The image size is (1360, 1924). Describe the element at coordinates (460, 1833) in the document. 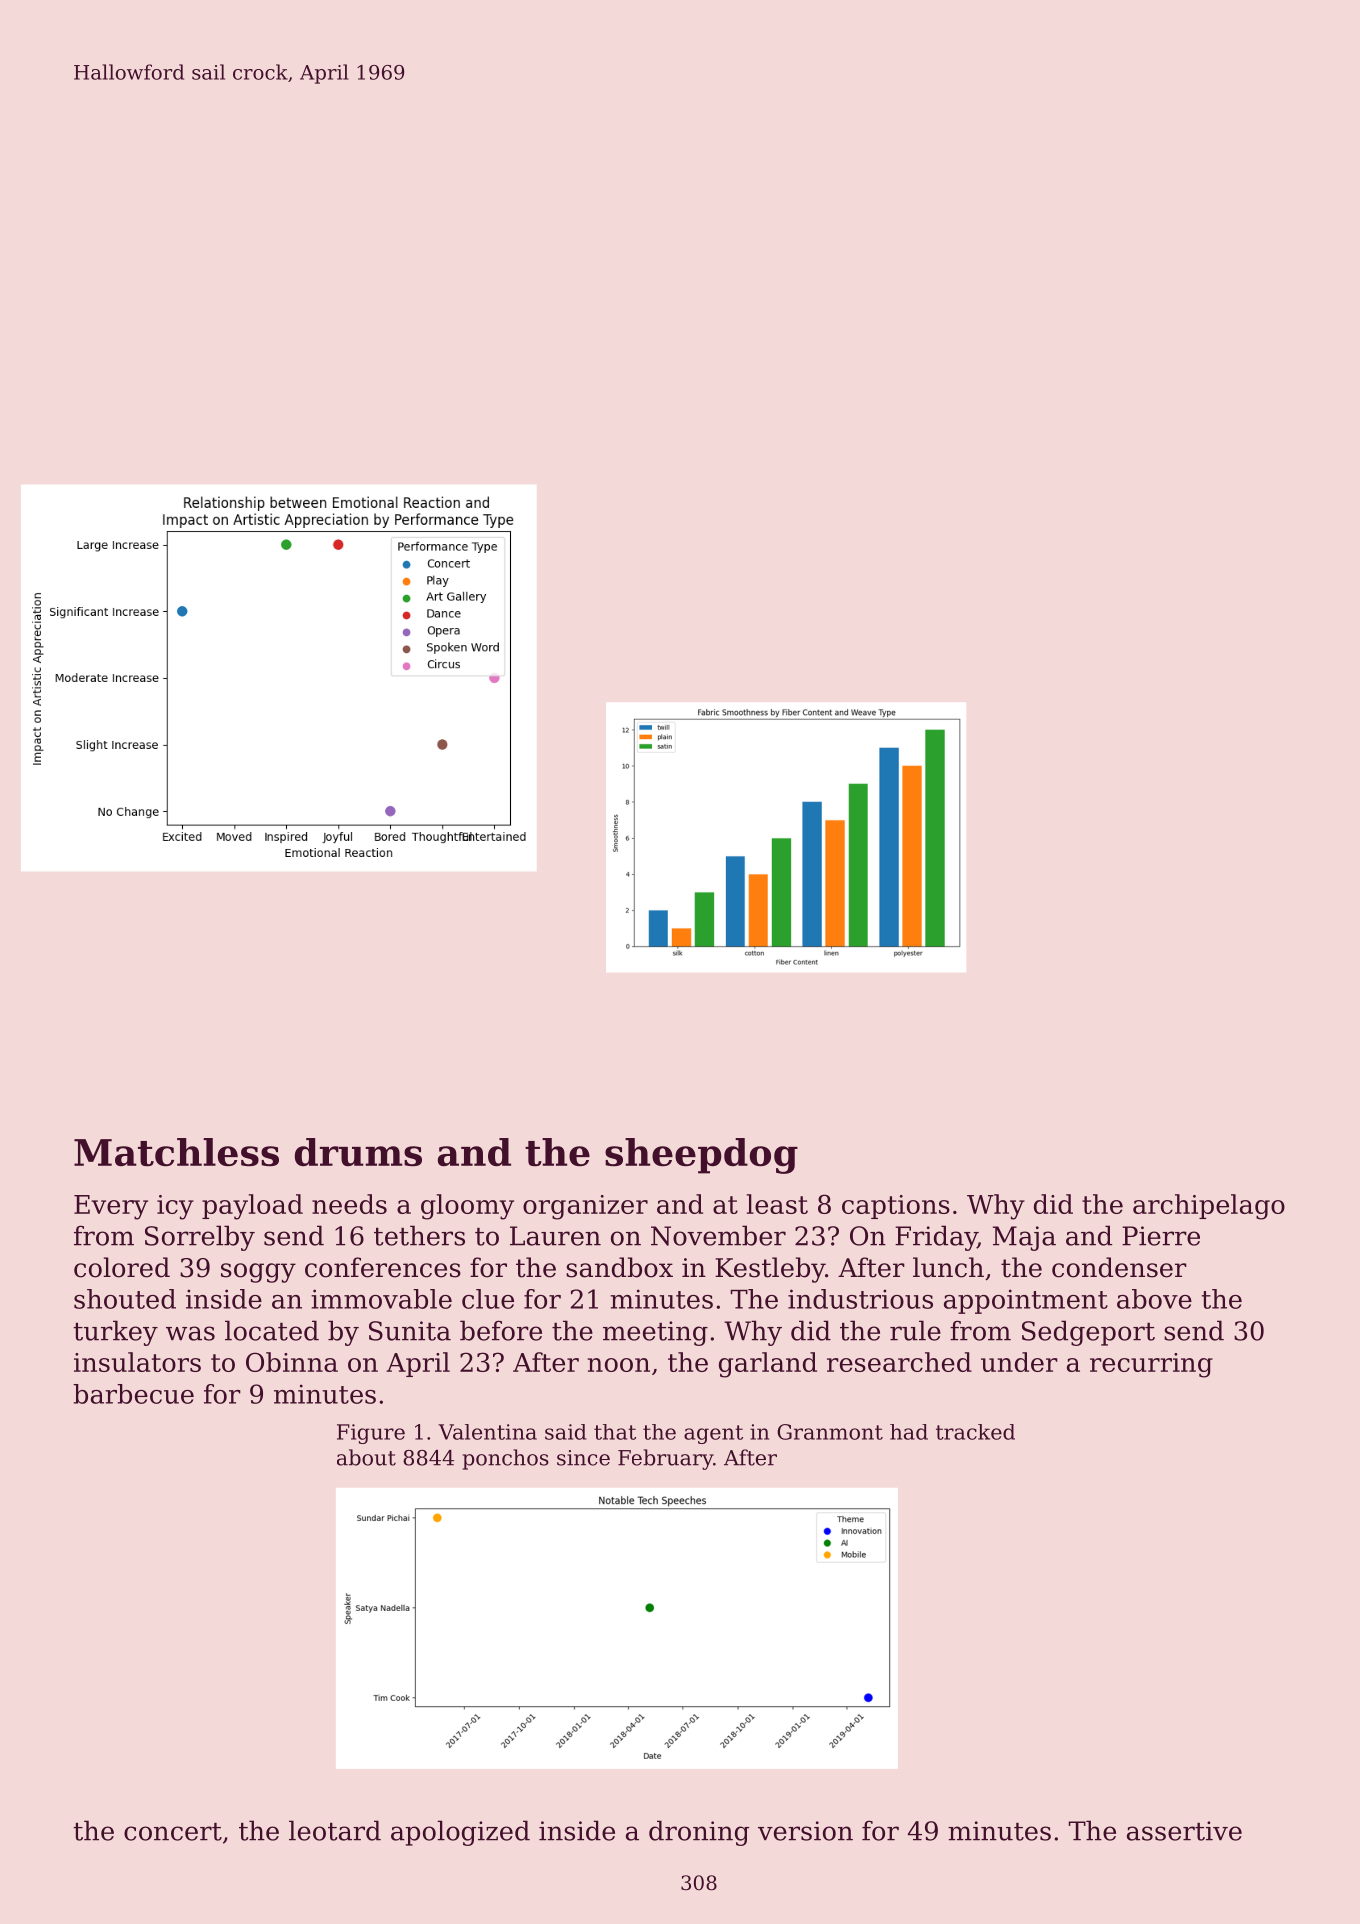

I see `apologized` at that location.
